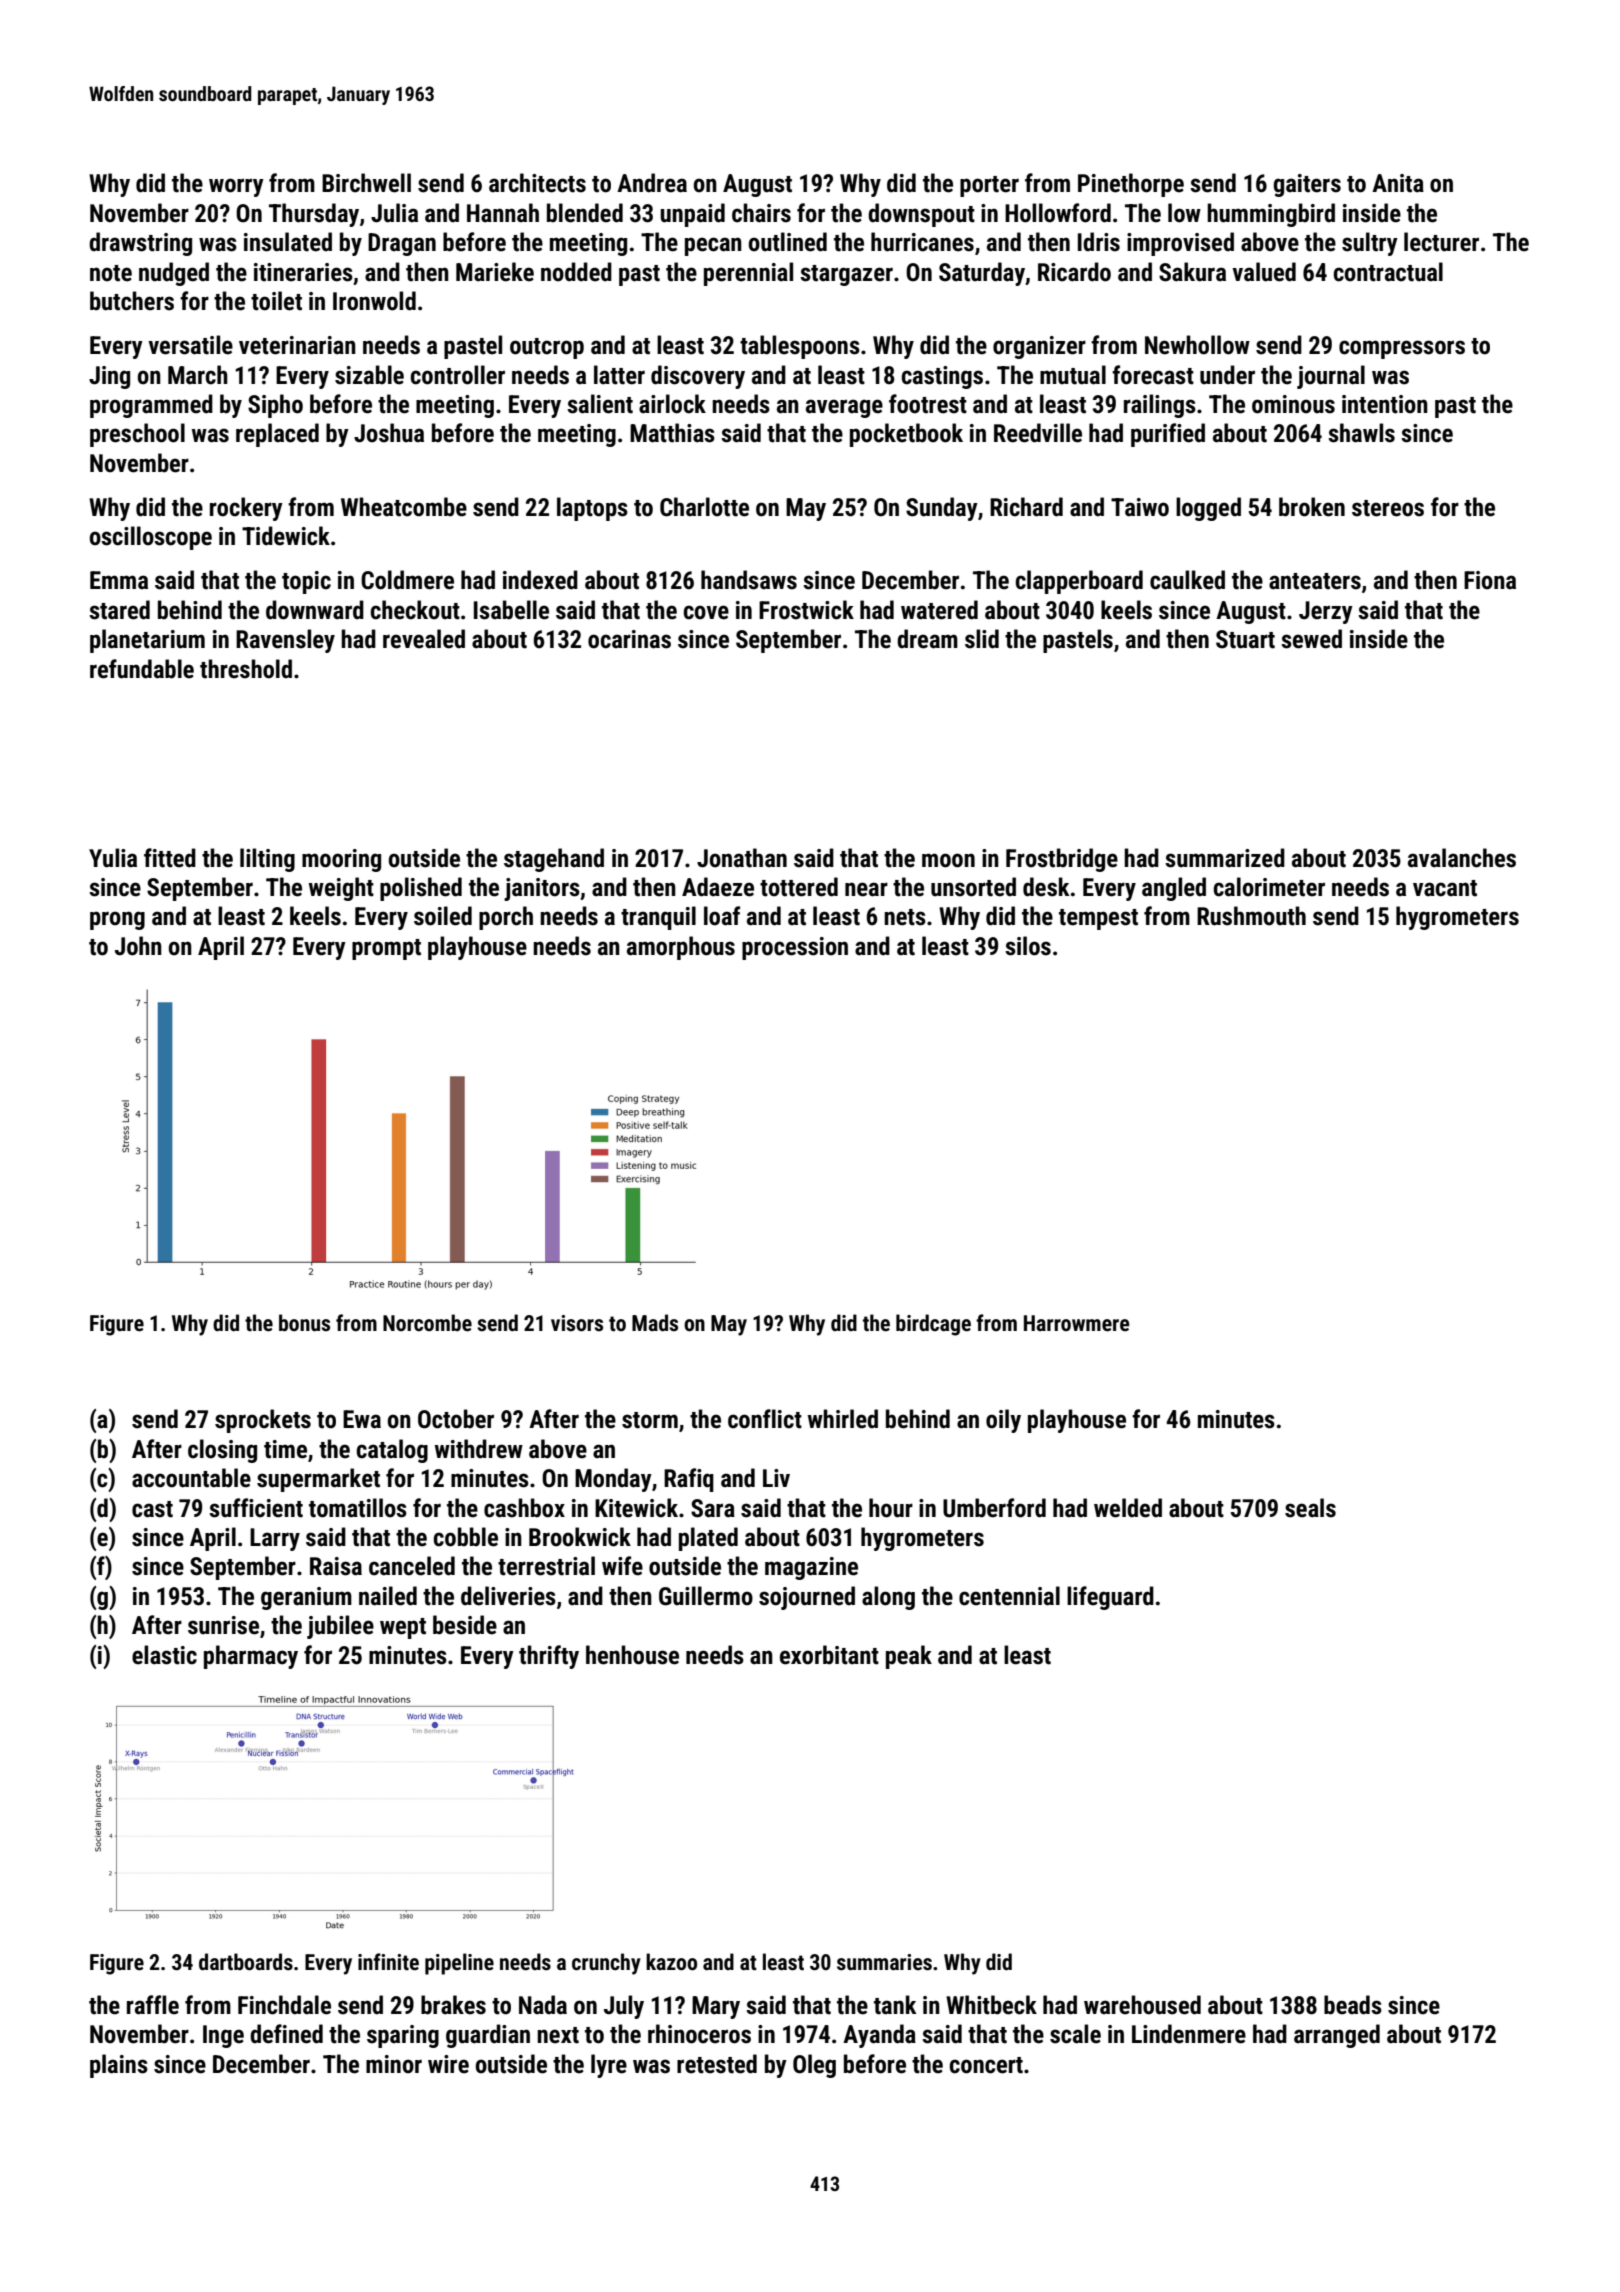  I want to click on dartboards, so click(246, 1962).
